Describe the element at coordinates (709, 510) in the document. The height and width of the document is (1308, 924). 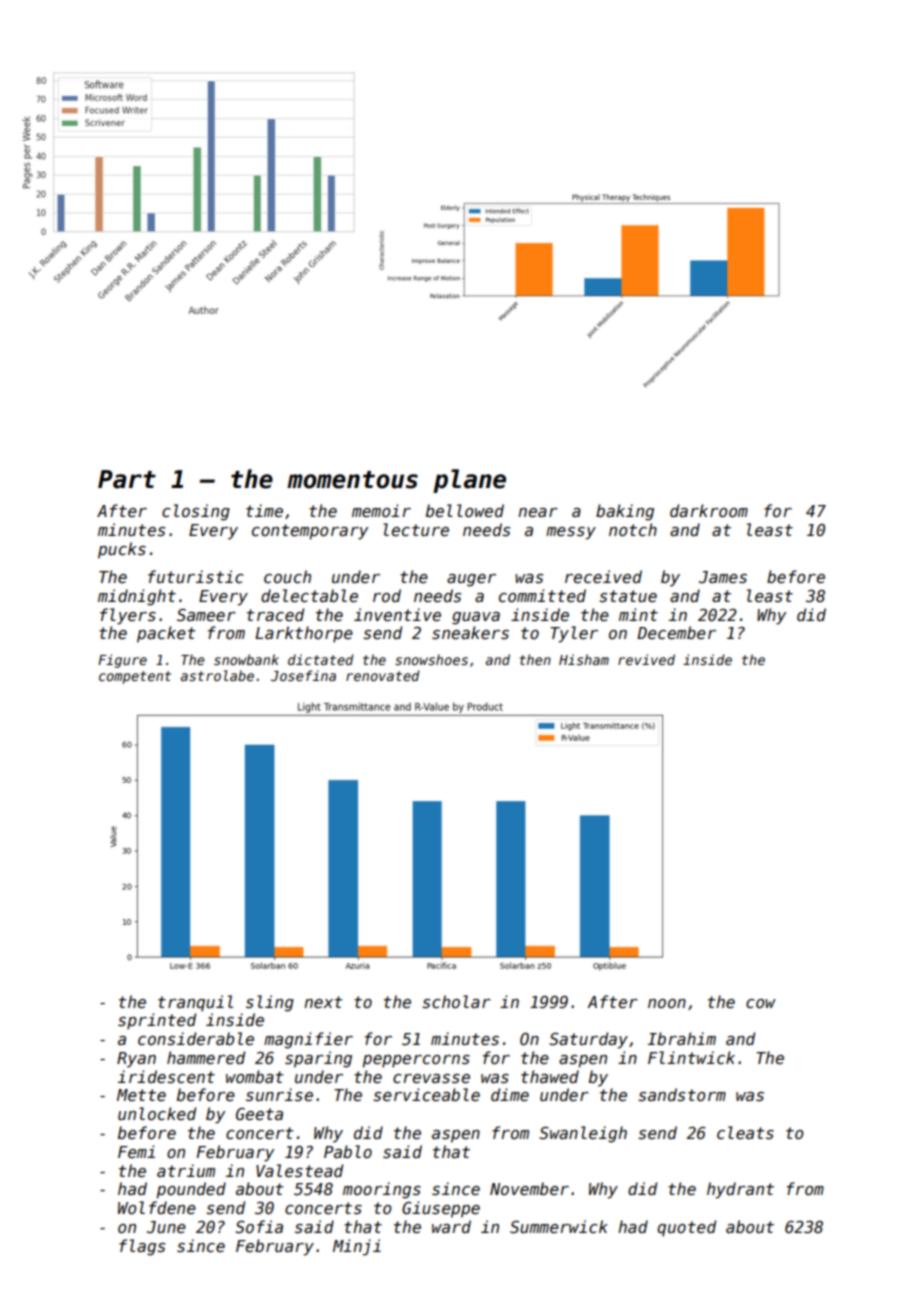
I see `darkroom` at that location.
